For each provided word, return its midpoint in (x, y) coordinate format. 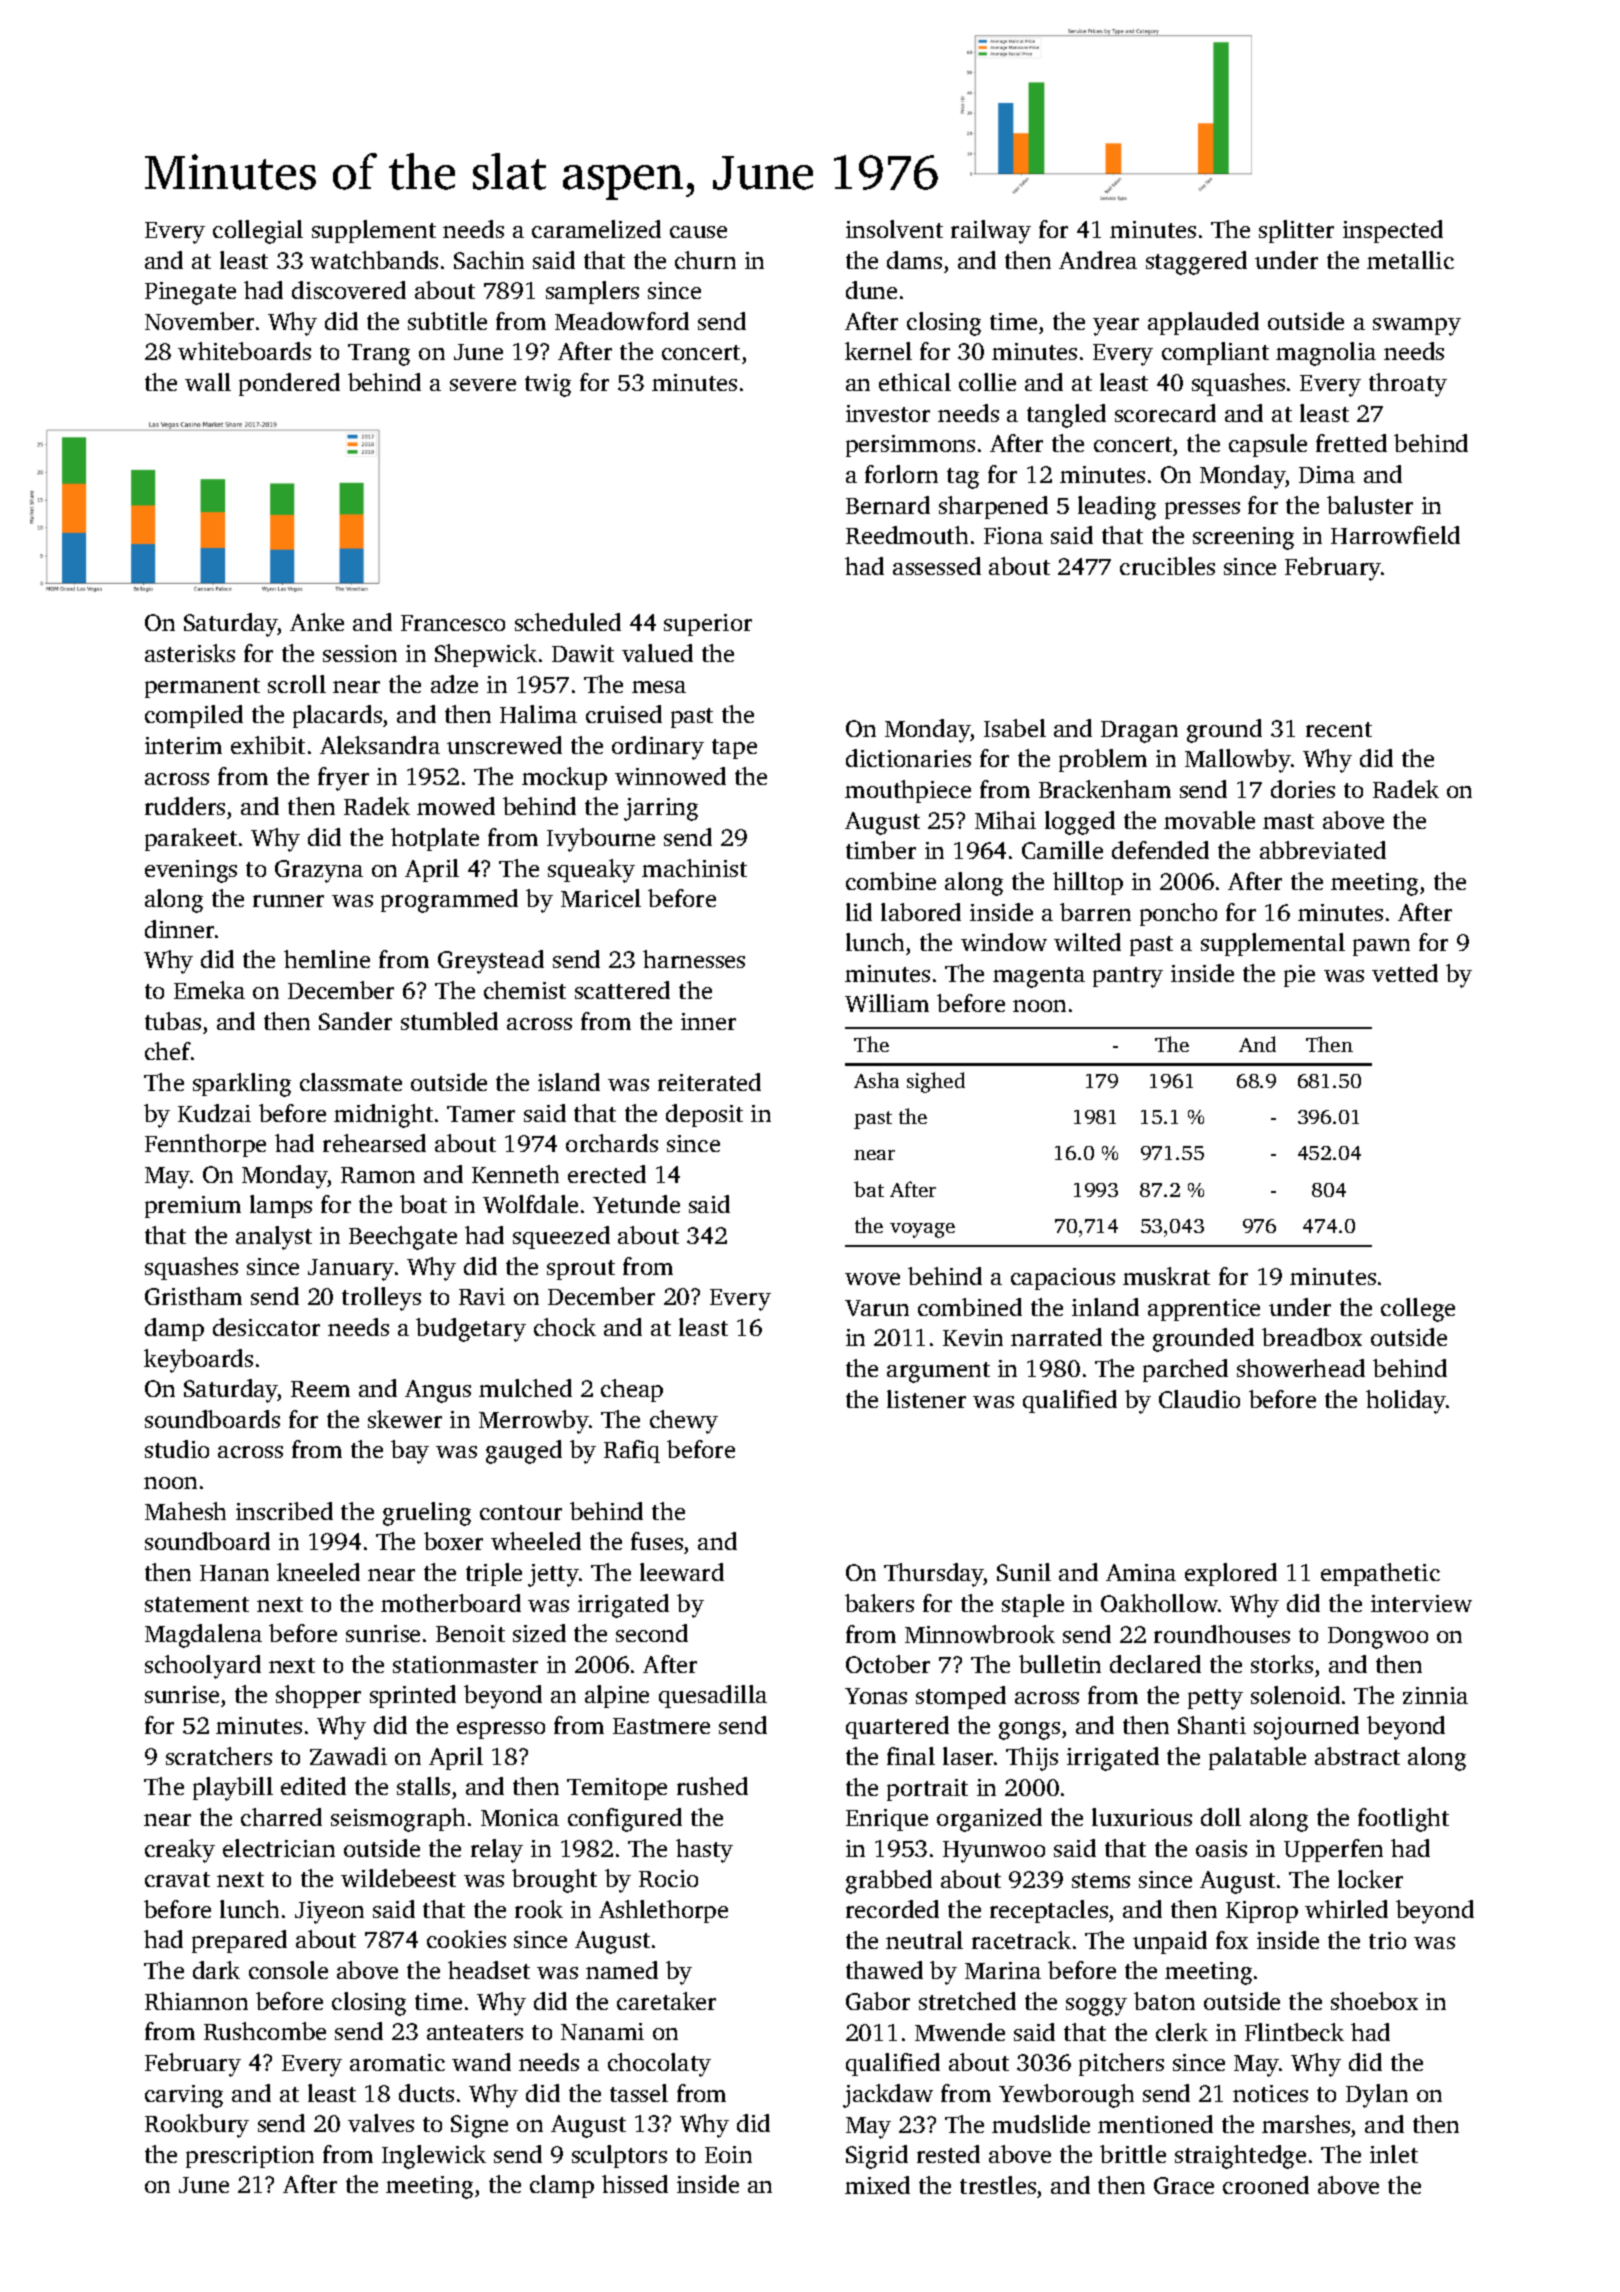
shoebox (1374, 2001)
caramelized (596, 229)
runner (288, 901)
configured (625, 1820)
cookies (466, 1939)
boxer (453, 1541)
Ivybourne (601, 840)
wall (208, 382)
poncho (1178, 914)
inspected (1393, 231)
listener (926, 1399)
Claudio (1199, 1399)
